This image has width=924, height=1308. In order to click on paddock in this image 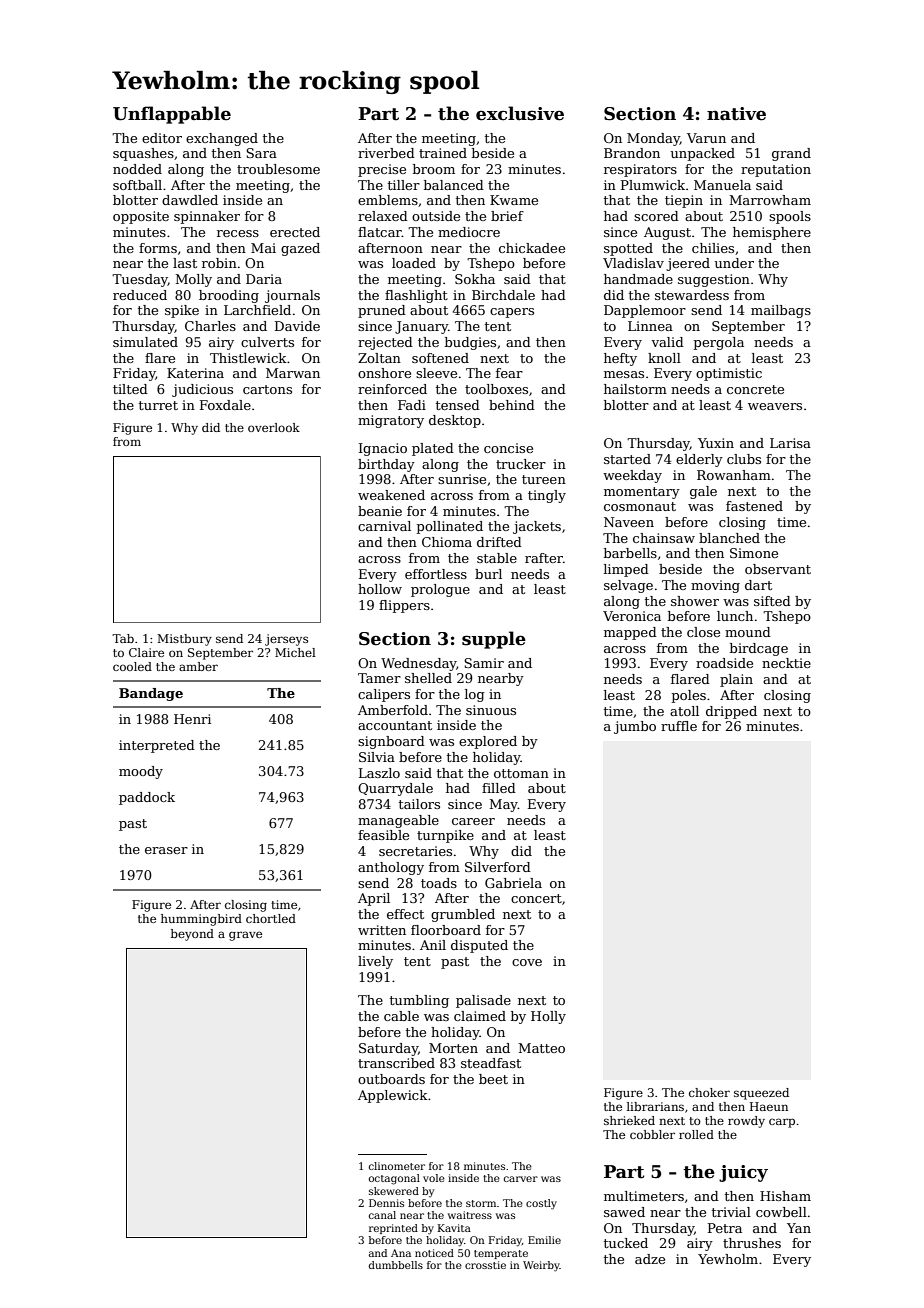, I will do `click(147, 798)`.
